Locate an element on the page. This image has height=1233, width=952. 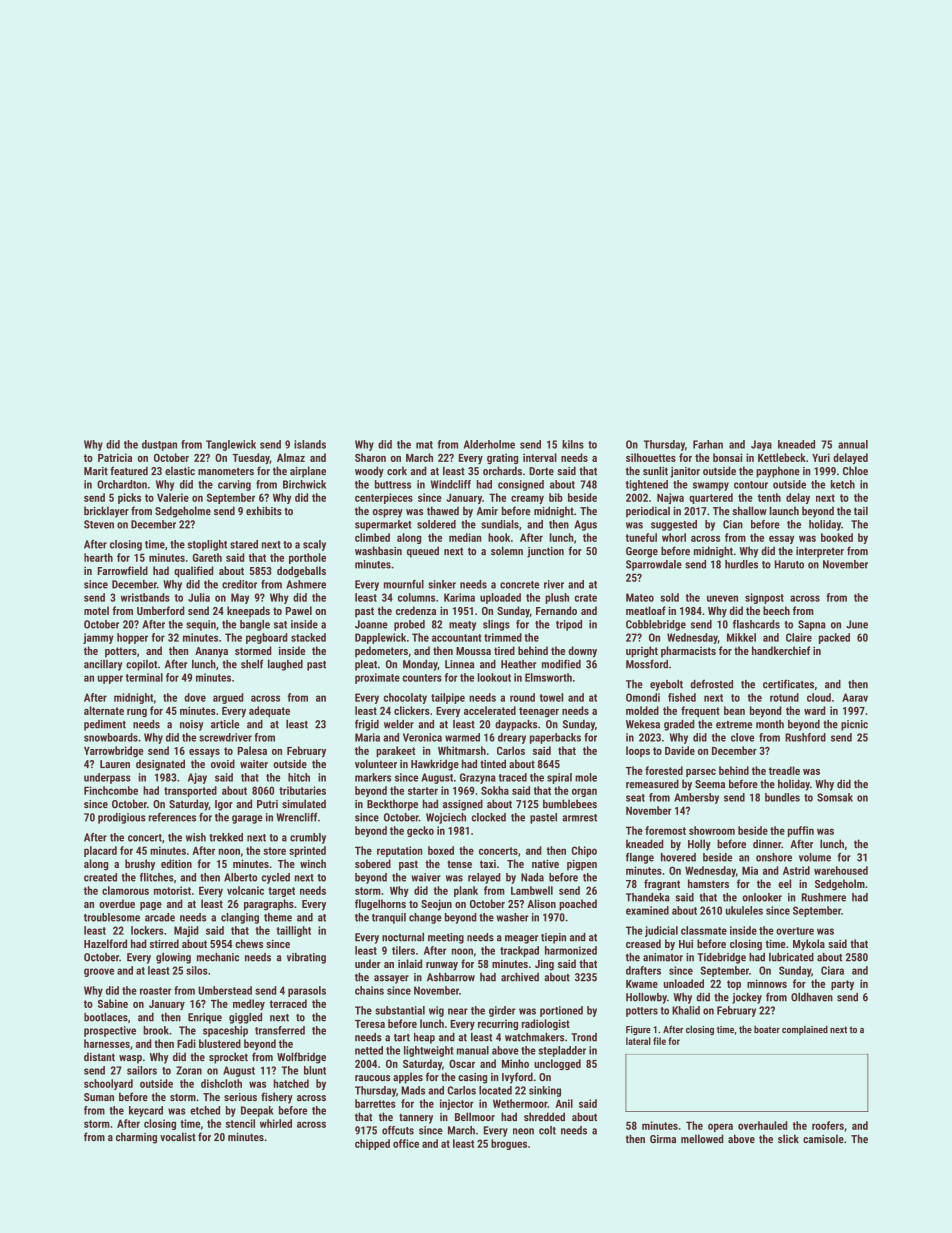
camisole is located at coordinates (823, 1138).
